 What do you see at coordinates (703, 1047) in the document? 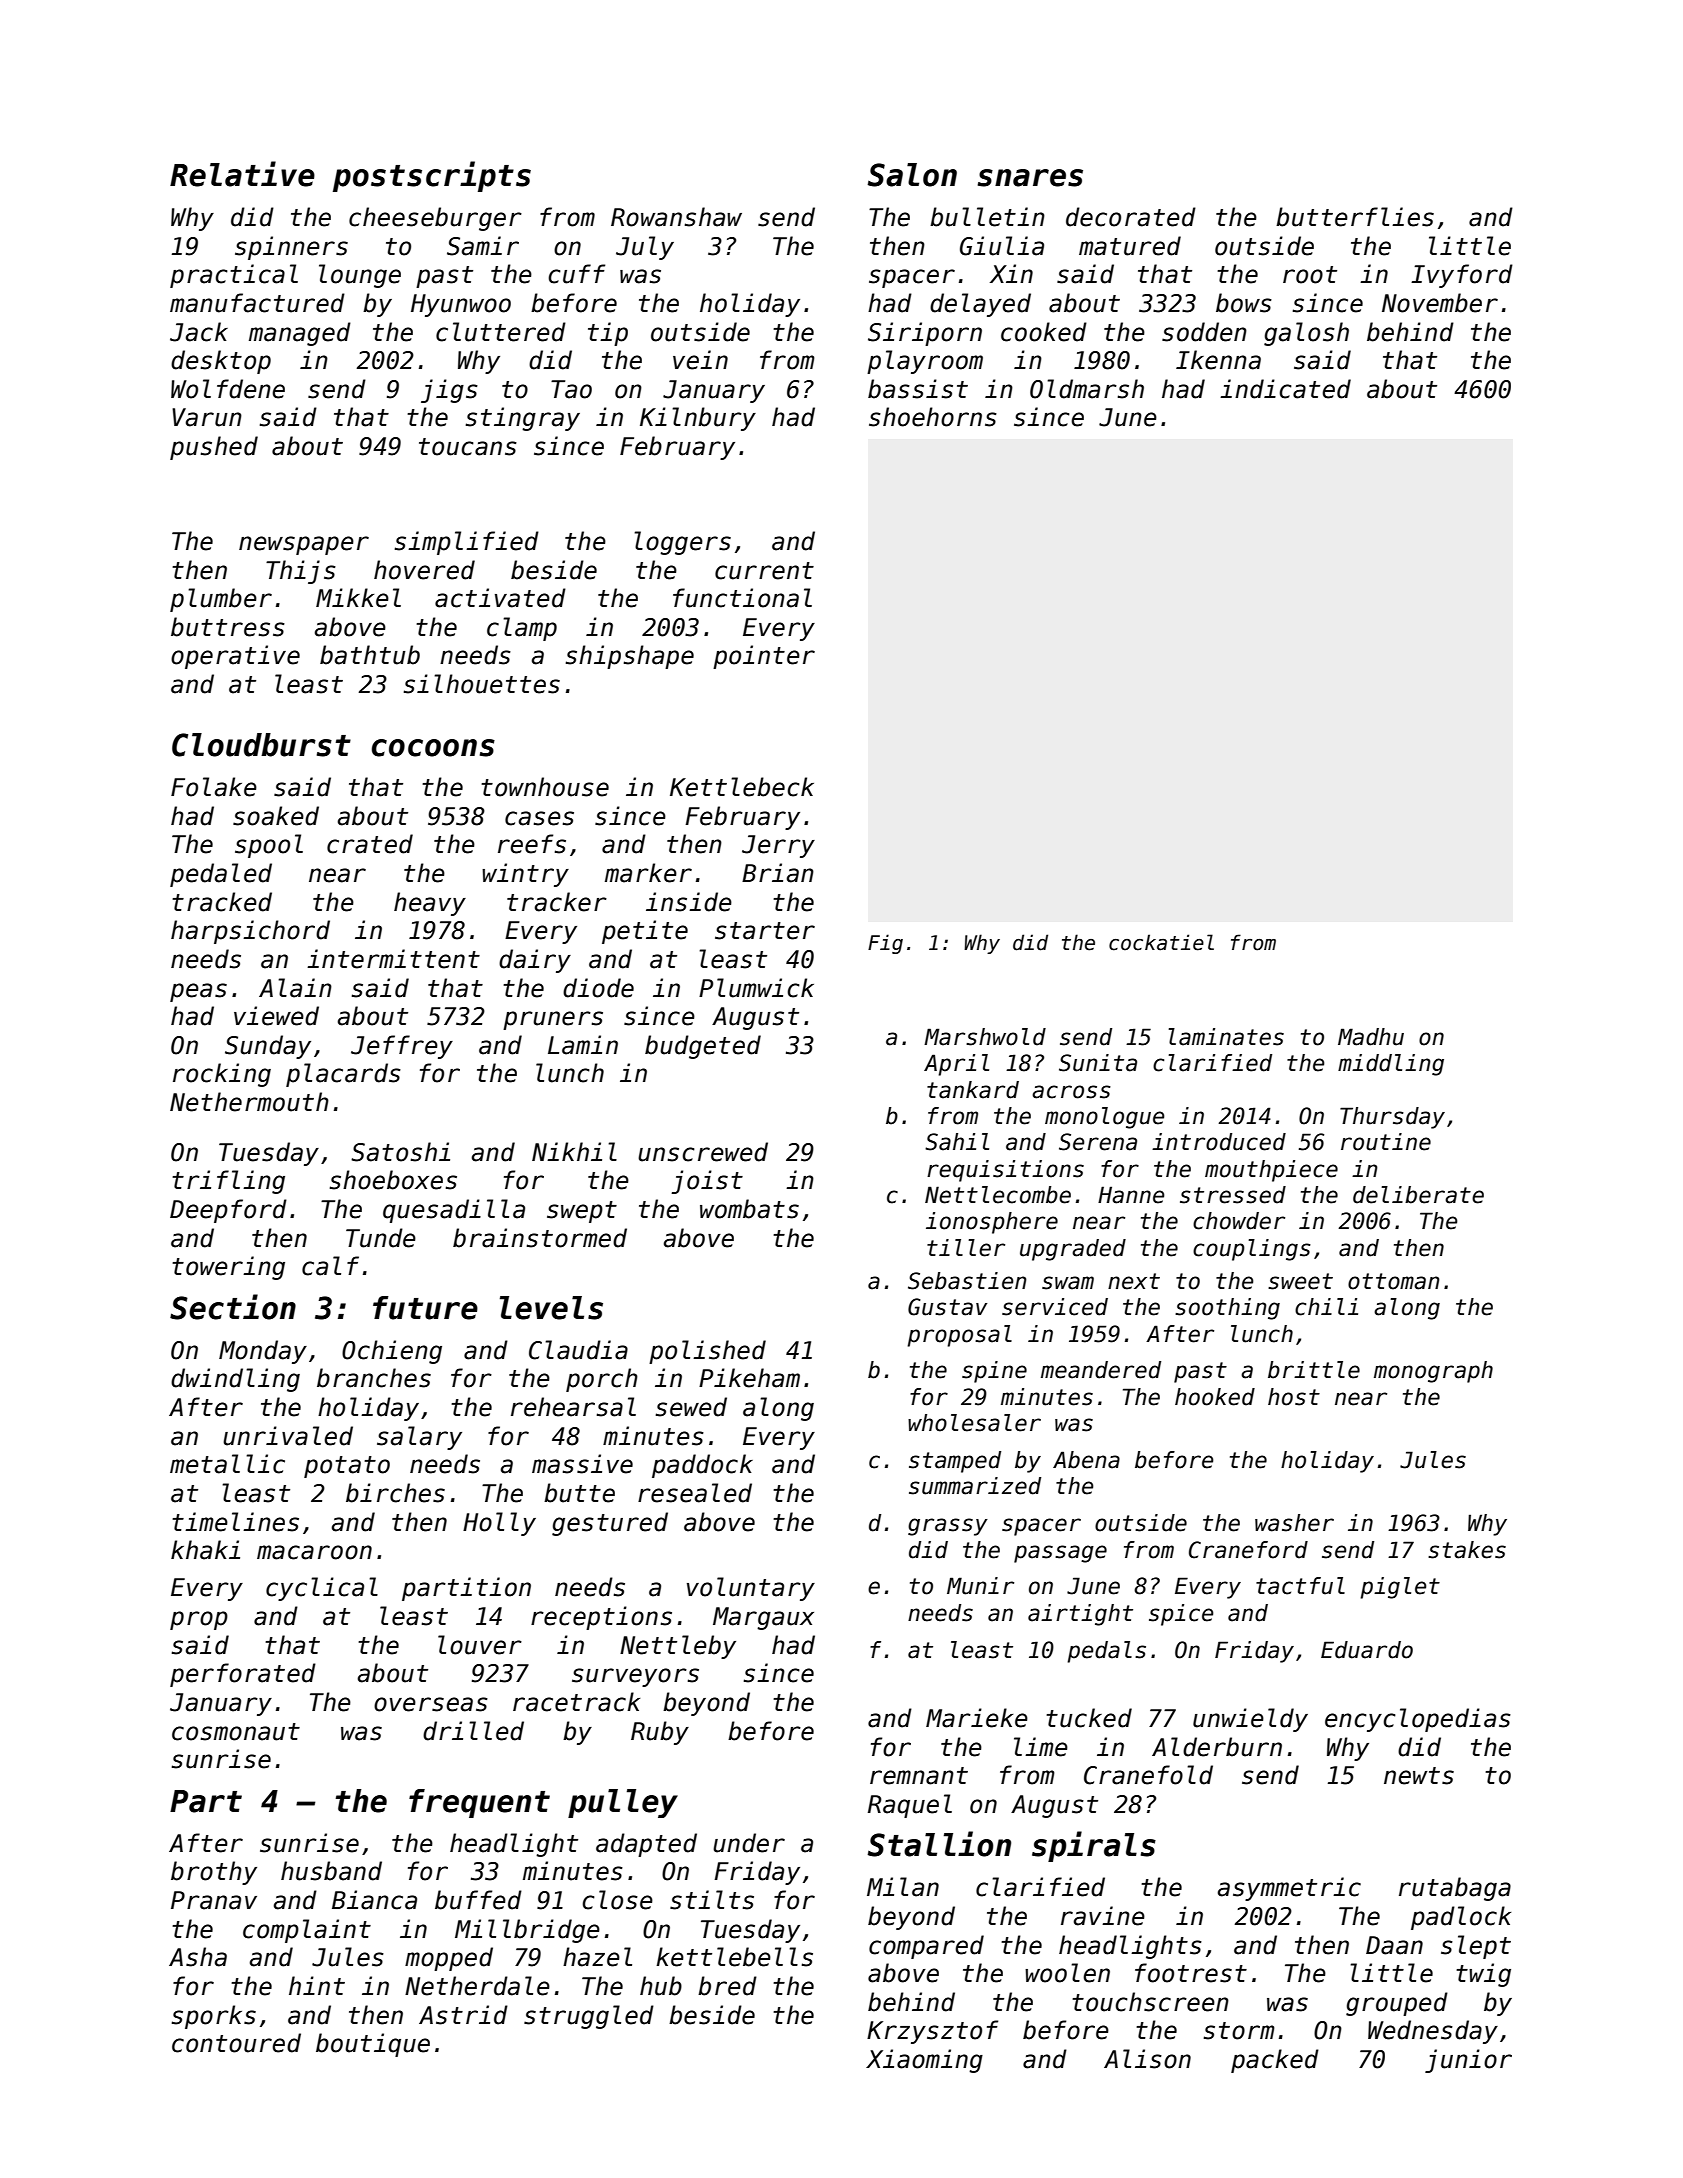
I see `budgeted` at bounding box center [703, 1047].
